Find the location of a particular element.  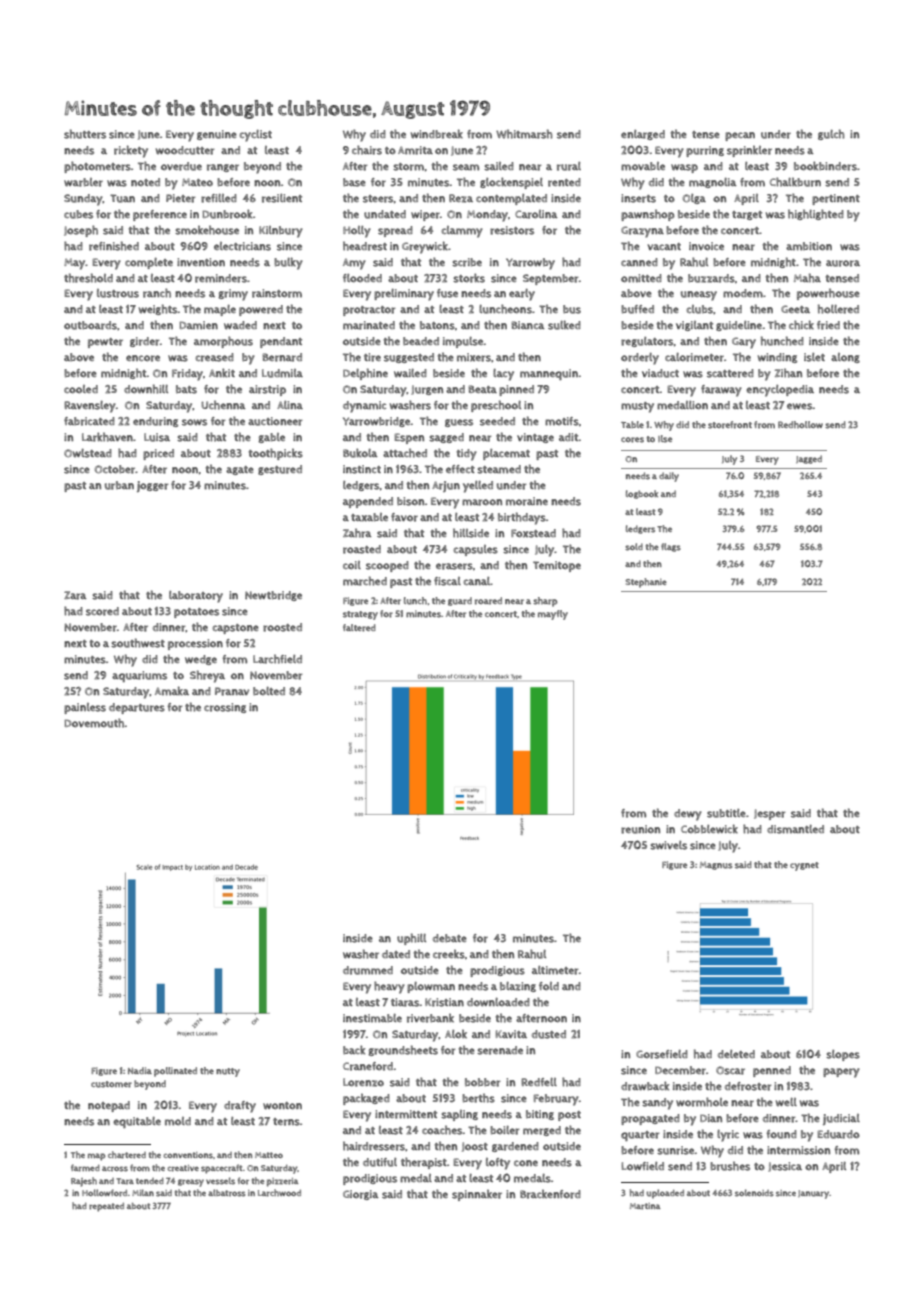

Stephanie is located at coordinates (646, 583).
